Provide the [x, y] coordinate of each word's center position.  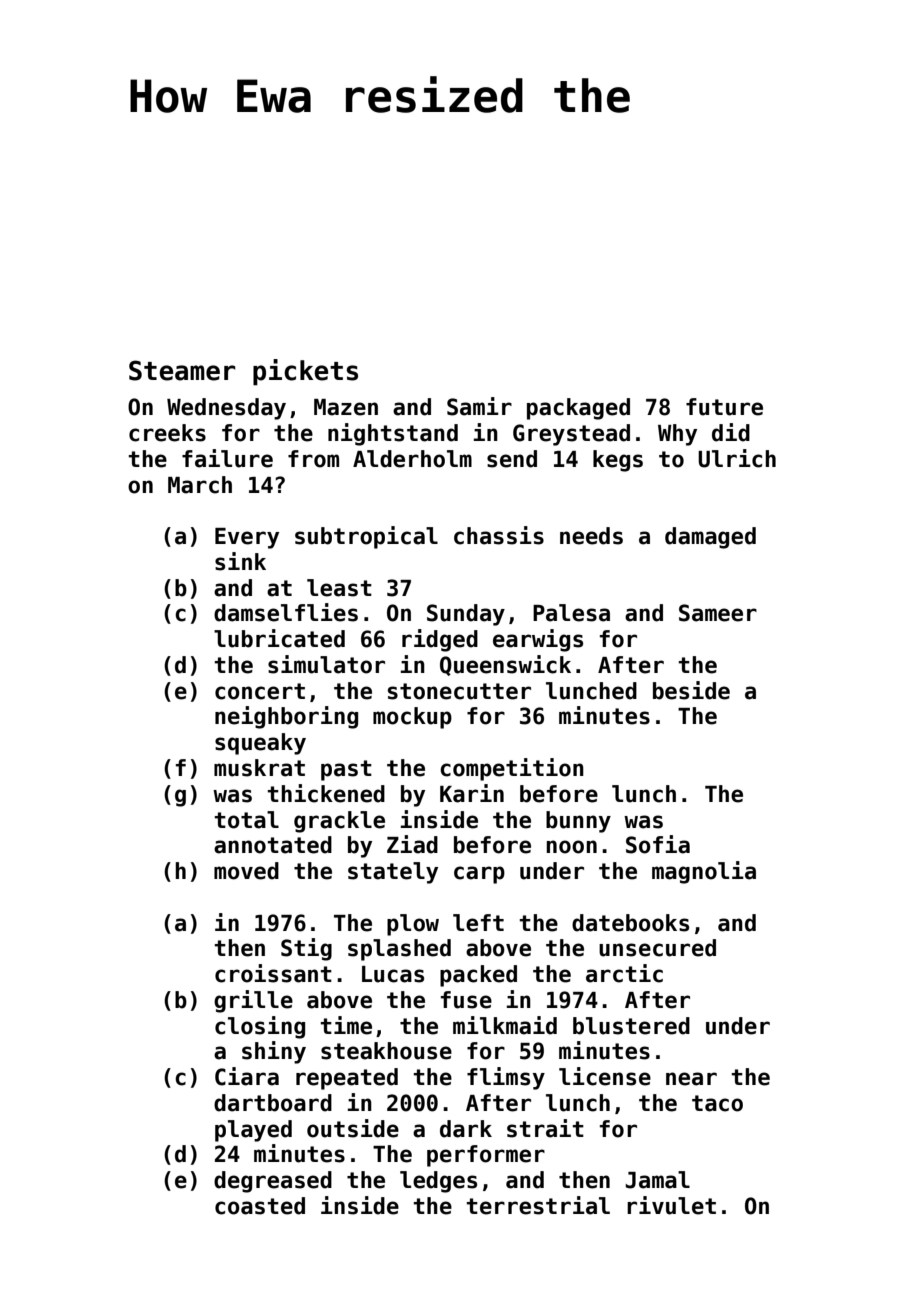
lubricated [279, 638]
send [512, 459]
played [253, 1131]
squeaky [260, 744]
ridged [440, 640]
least [339, 588]
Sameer [718, 613]
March [200, 485]
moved [246, 871]
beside [691, 690]
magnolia [704, 872]
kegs [618, 461]
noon [571, 847]
